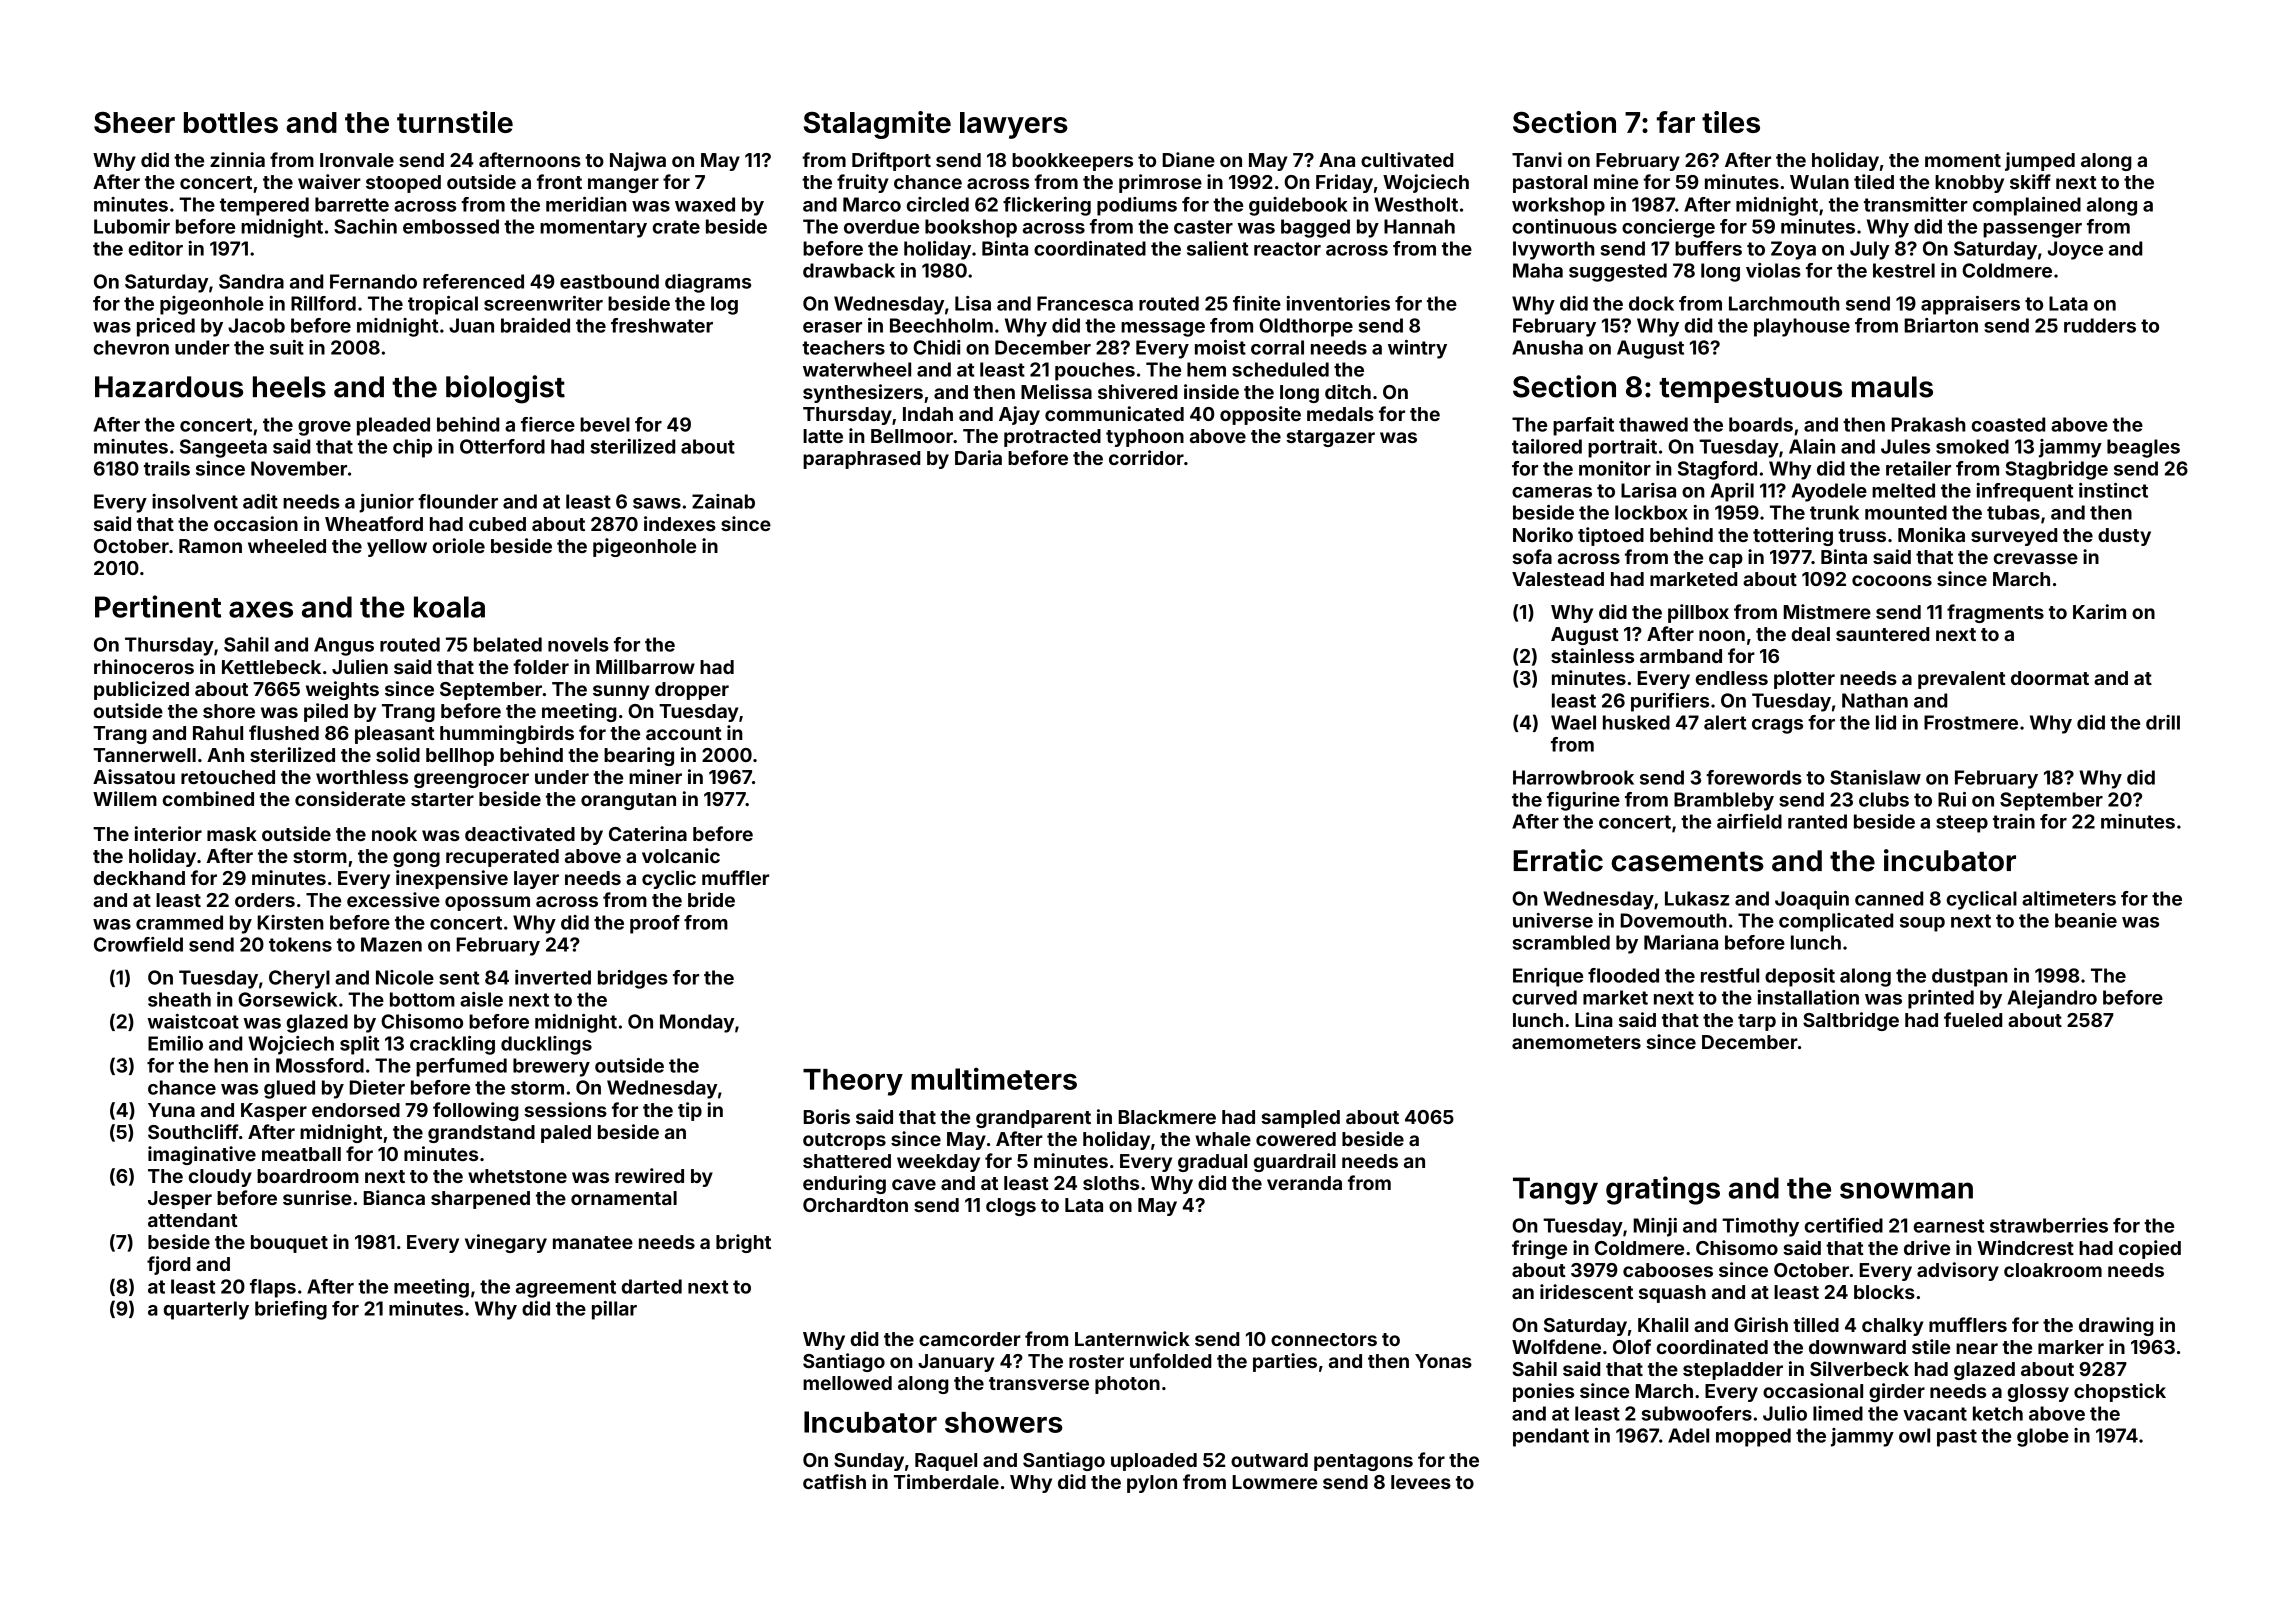 Image resolution: width=2284 pixels, height=1615 pixels. What do you see at coordinates (1731, 122) in the screenshot?
I see `tiles` at bounding box center [1731, 122].
